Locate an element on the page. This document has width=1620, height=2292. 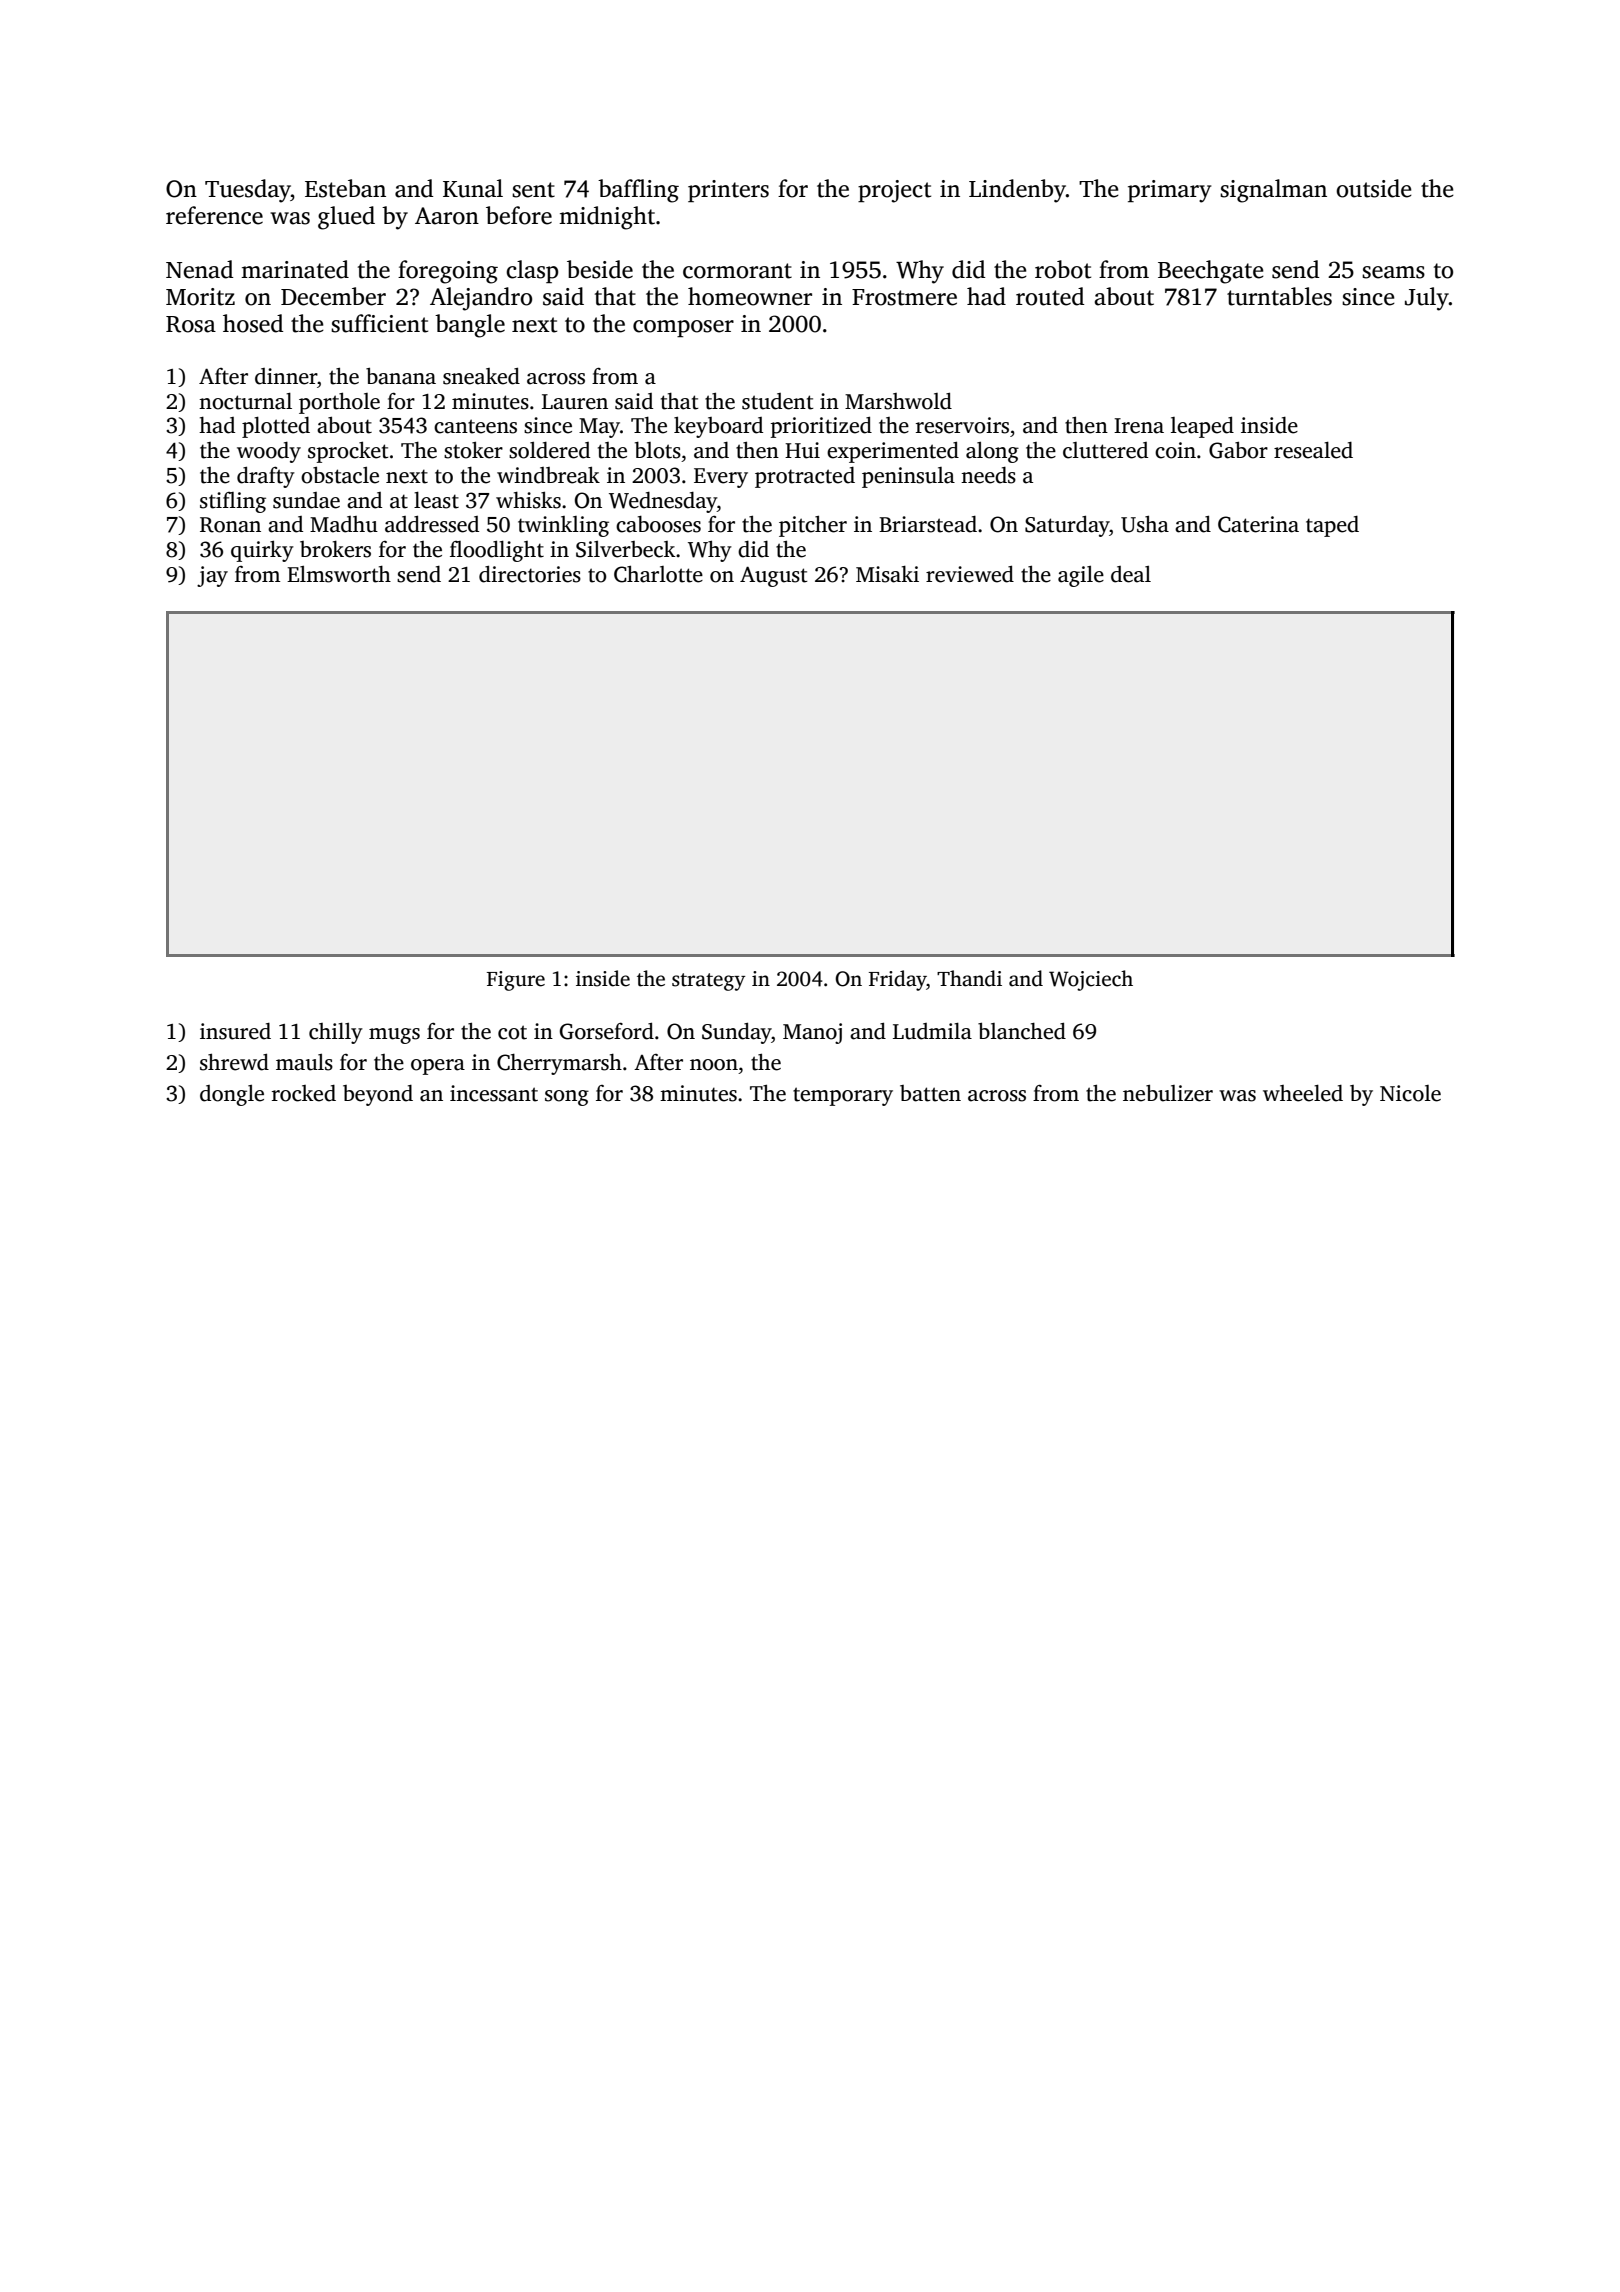
batten is located at coordinates (930, 1093).
